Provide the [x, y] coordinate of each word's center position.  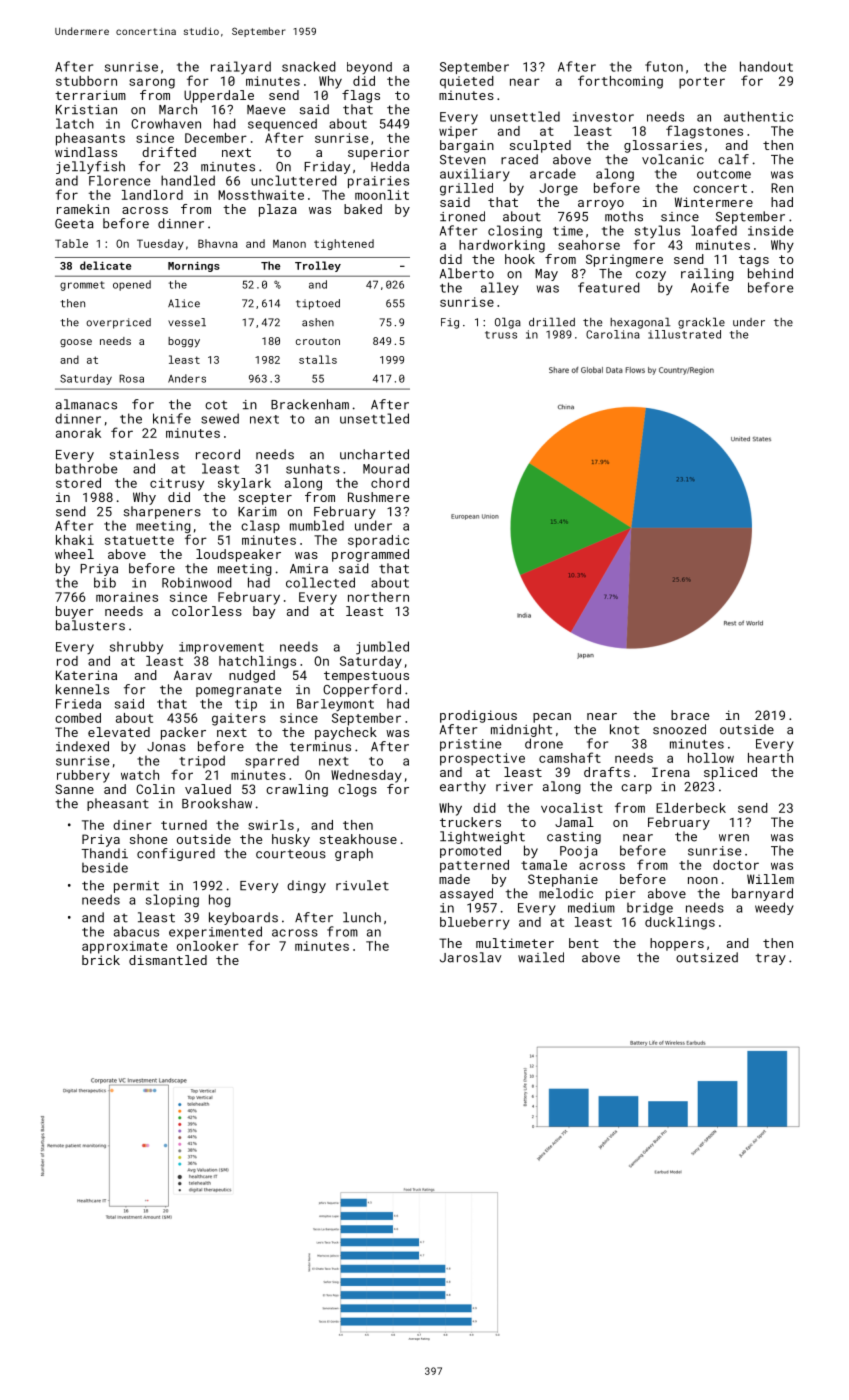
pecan [552, 718]
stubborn [86, 81]
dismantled [168, 960]
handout [766, 66]
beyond [369, 68]
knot [624, 729]
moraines [127, 597]
